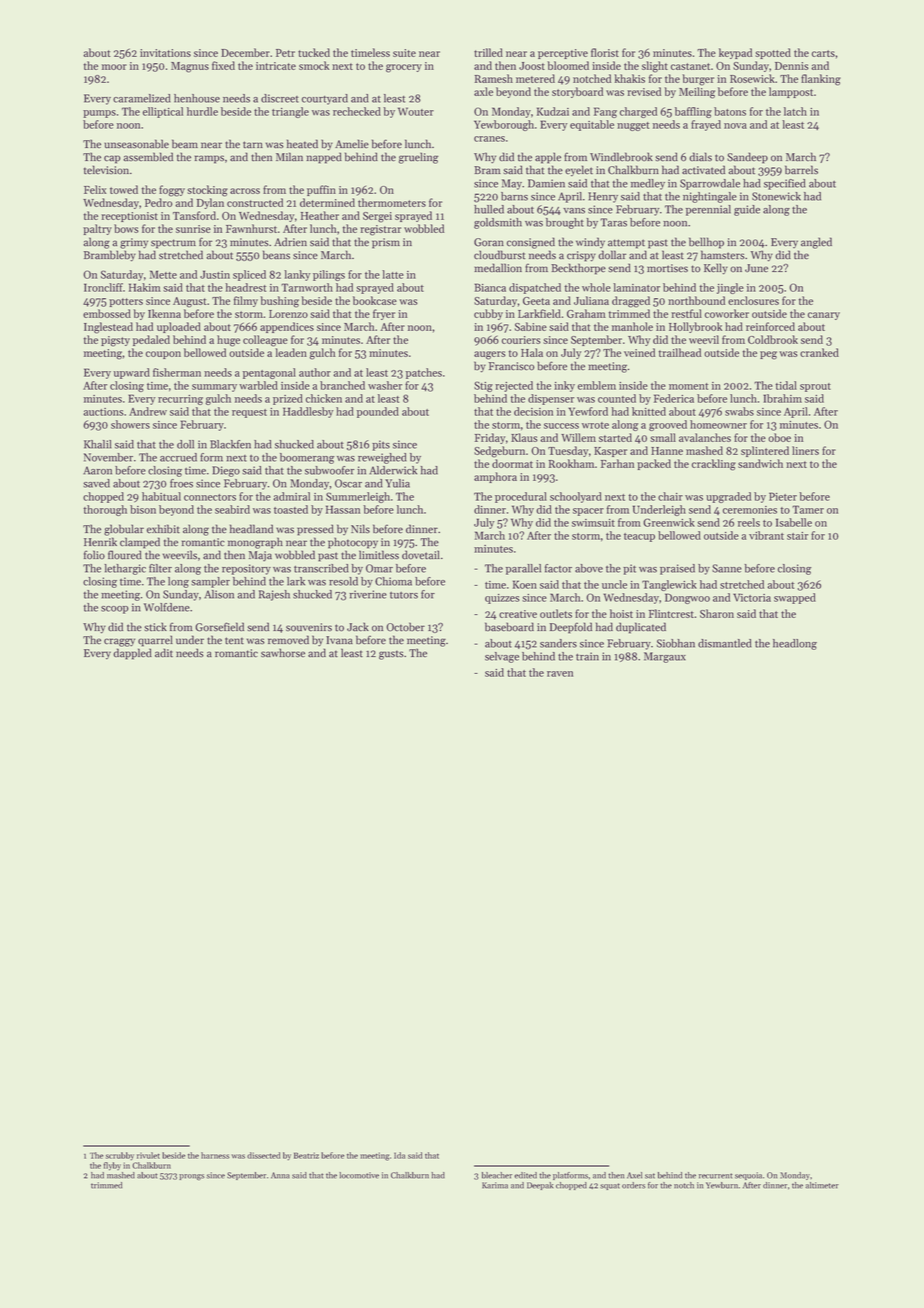  I want to click on invitations, so click(165, 53).
